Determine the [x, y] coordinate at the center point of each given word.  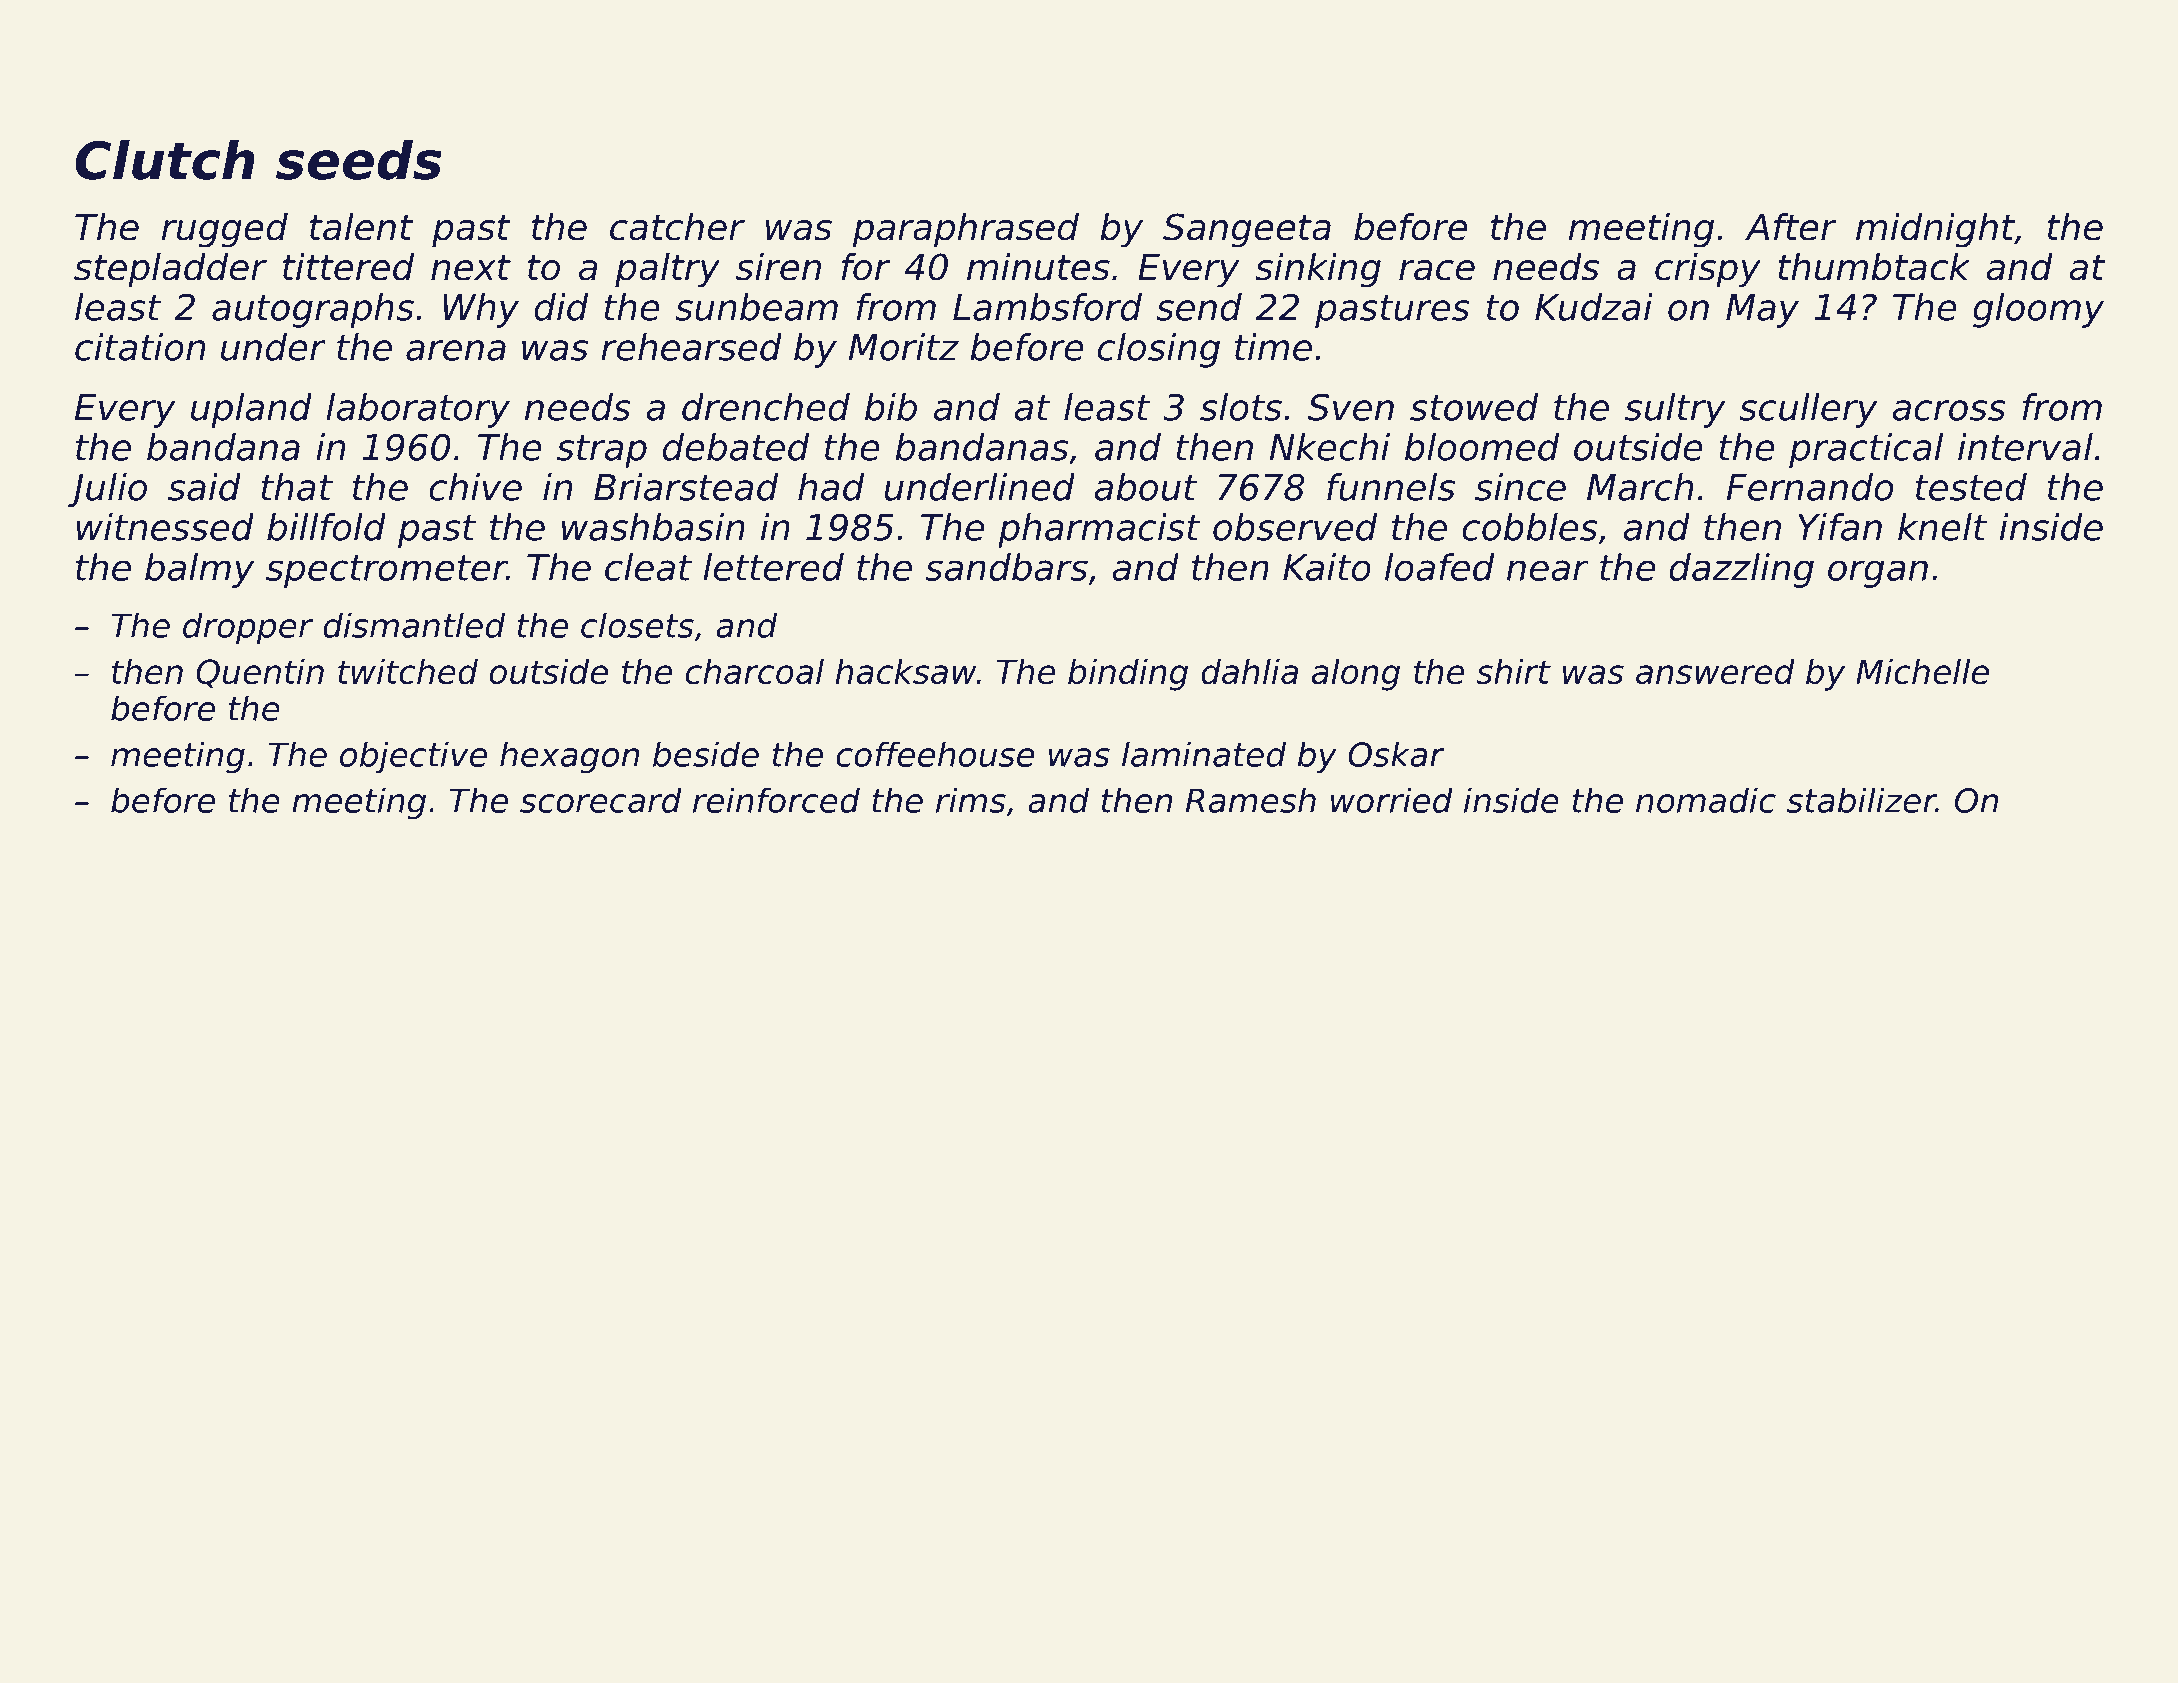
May [1762, 311]
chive [475, 487]
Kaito [1327, 567]
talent [361, 227]
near [1548, 570]
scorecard [601, 800]
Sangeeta [1247, 230]
